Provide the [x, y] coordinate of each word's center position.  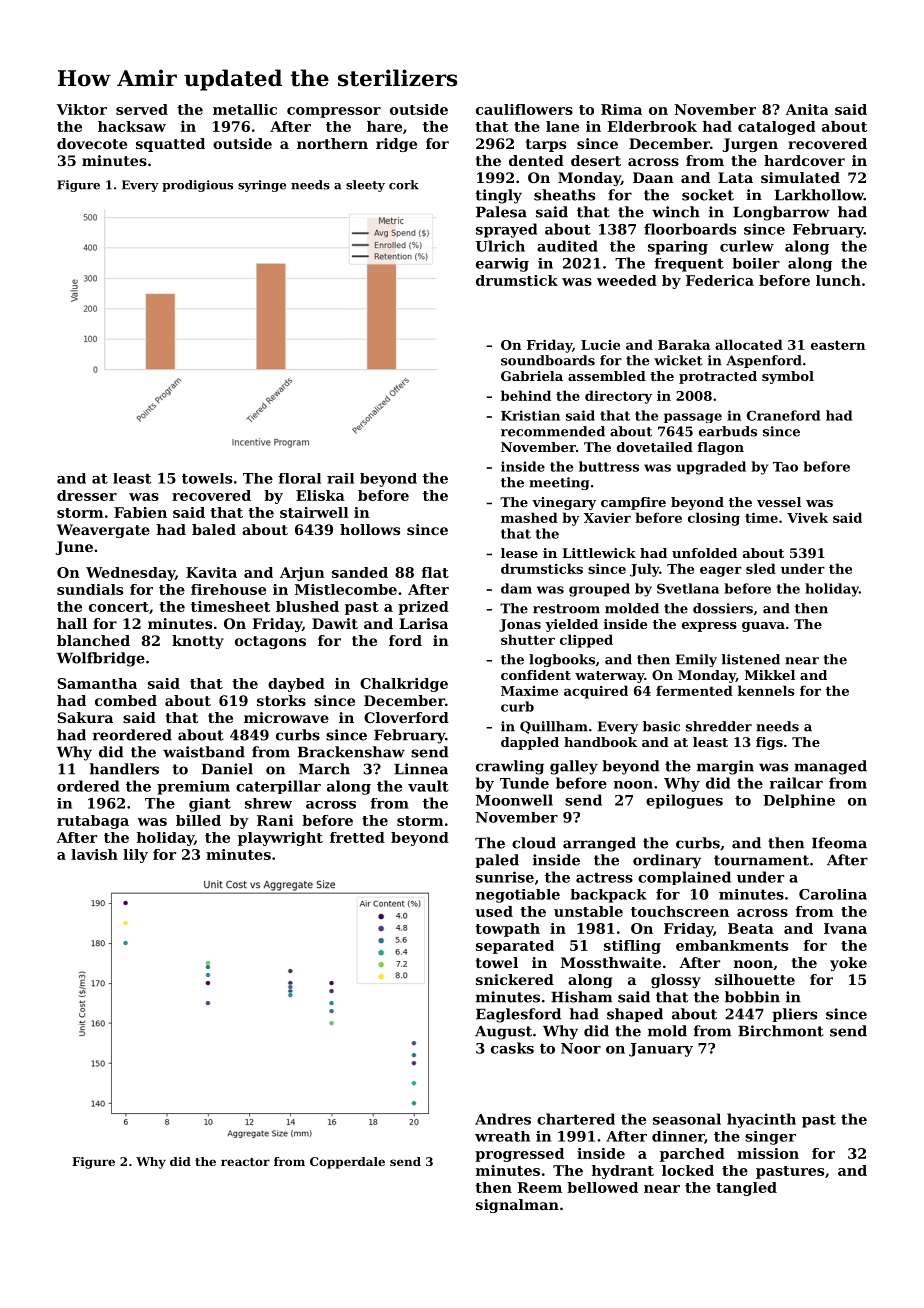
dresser [87, 495]
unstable [588, 911]
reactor [245, 1162]
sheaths [564, 195]
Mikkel [770, 675]
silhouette [755, 979]
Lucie [600, 345]
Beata [751, 928]
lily [135, 856]
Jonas [520, 625]
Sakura [85, 717]
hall [72, 623]
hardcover [804, 160]
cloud [534, 843]
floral [299, 478]
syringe [262, 186]
